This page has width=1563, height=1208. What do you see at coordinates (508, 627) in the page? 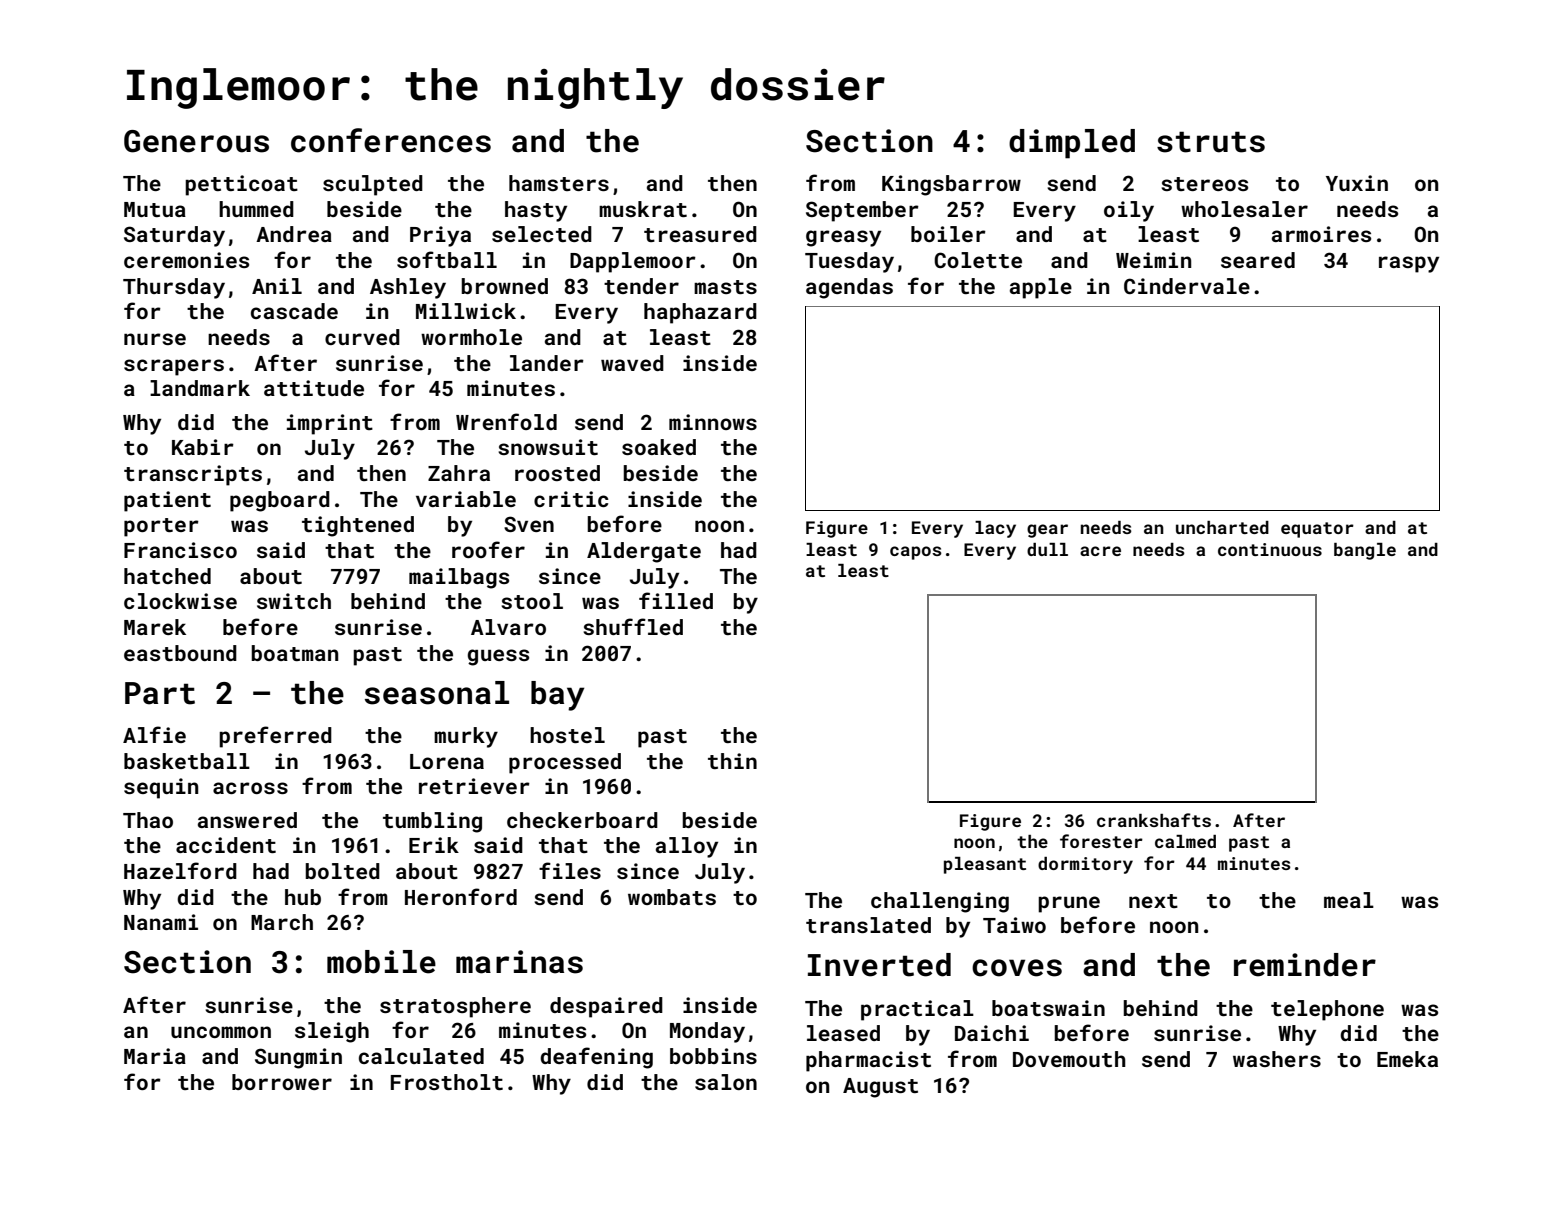
I see `Alvaro` at bounding box center [508, 627].
